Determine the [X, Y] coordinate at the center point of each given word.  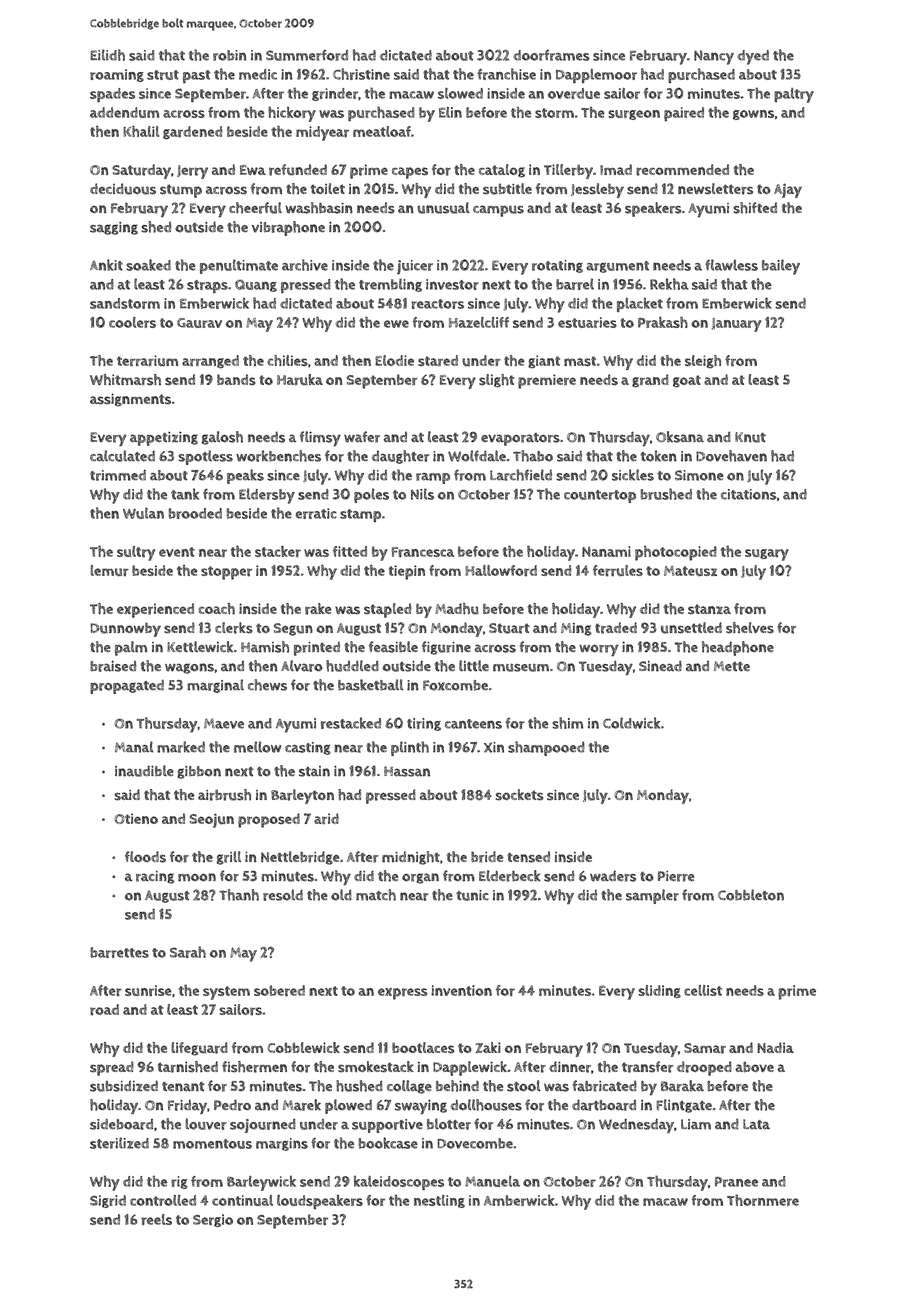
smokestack [376, 1067]
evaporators [520, 439]
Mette [732, 666]
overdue [574, 93]
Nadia [775, 1047]
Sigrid [108, 1201]
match [376, 895]
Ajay [788, 190]
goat [687, 381]
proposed [269, 820]
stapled [388, 610]
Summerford [307, 55]
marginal [215, 686]
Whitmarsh [125, 380]
